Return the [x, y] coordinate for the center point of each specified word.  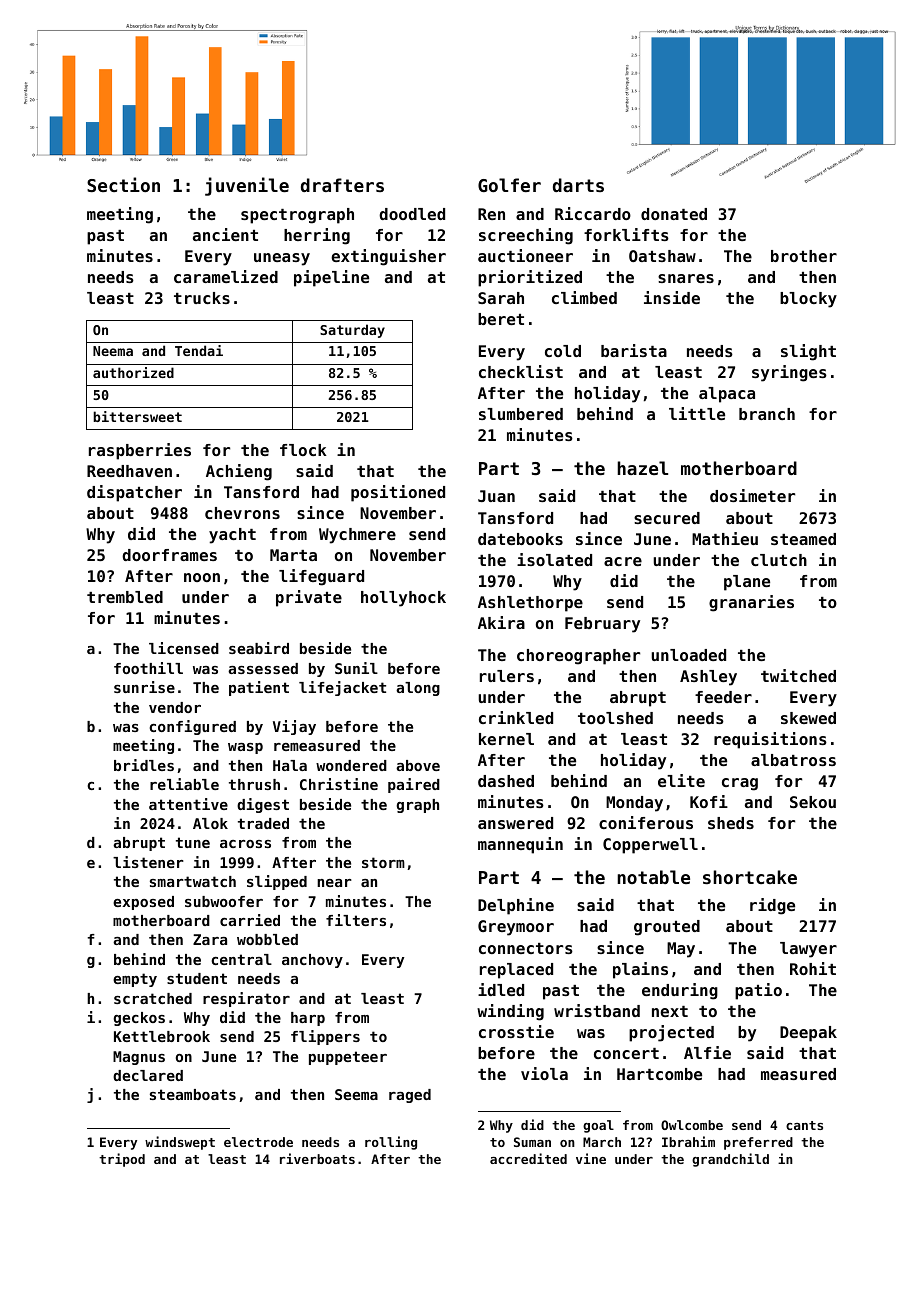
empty [135, 980]
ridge [772, 906]
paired [414, 785]
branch [767, 414]
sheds [731, 823]
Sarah [501, 298]
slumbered [521, 414]
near [334, 883]
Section [123, 184]
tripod [122, 1160]
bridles [144, 765]
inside [672, 297]
